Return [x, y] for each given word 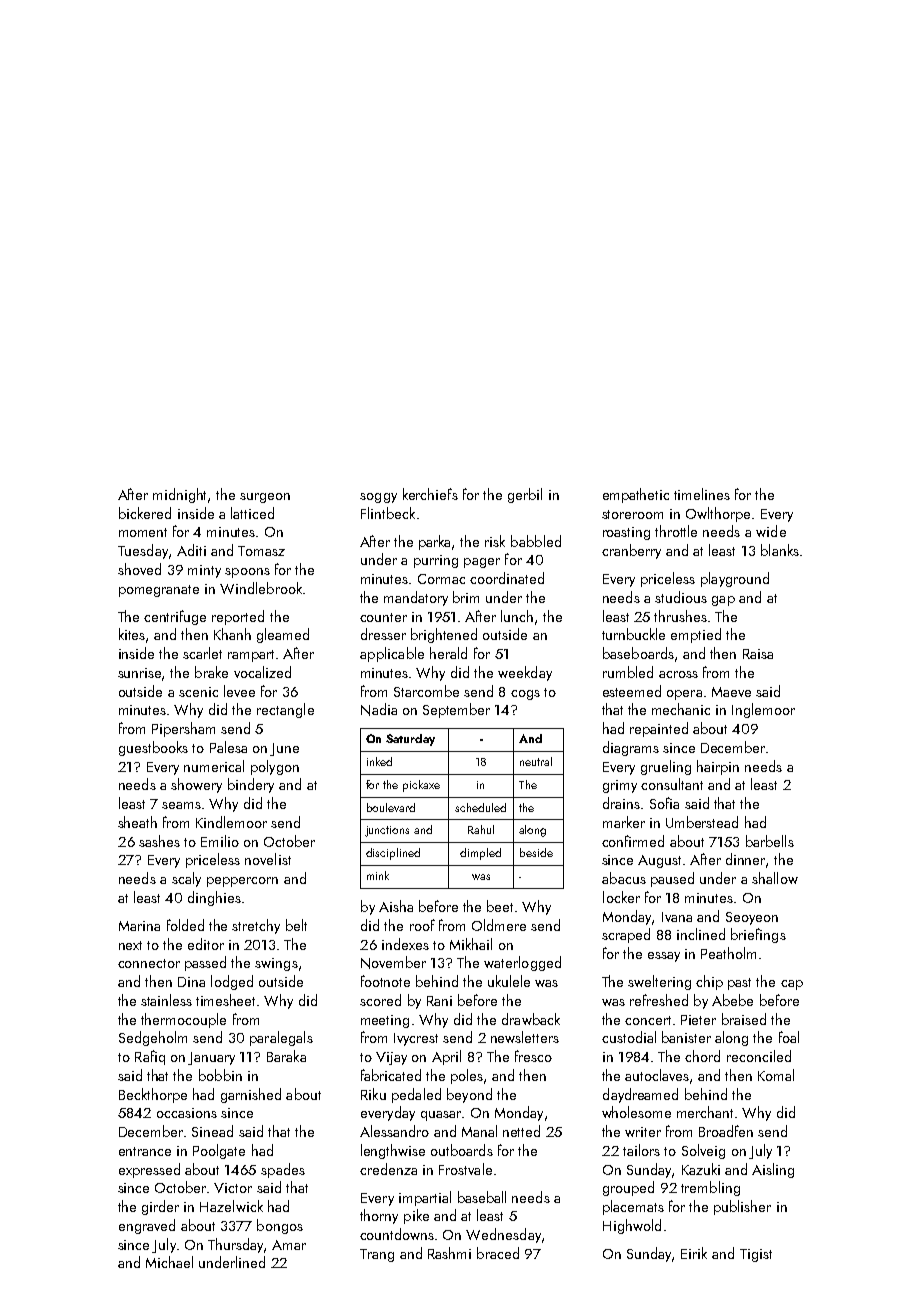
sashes [159, 841]
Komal [776, 1075]
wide [771, 531]
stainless [166, 1000]
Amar [289, 1245]
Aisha [396, 906]
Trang [377, 1255]
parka [434, 542]
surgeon [265, 498]
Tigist [756, 1255]
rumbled [628, 672]
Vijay [391, 1058]
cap [792, 985]
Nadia [379, 709]
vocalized [262, 672]
